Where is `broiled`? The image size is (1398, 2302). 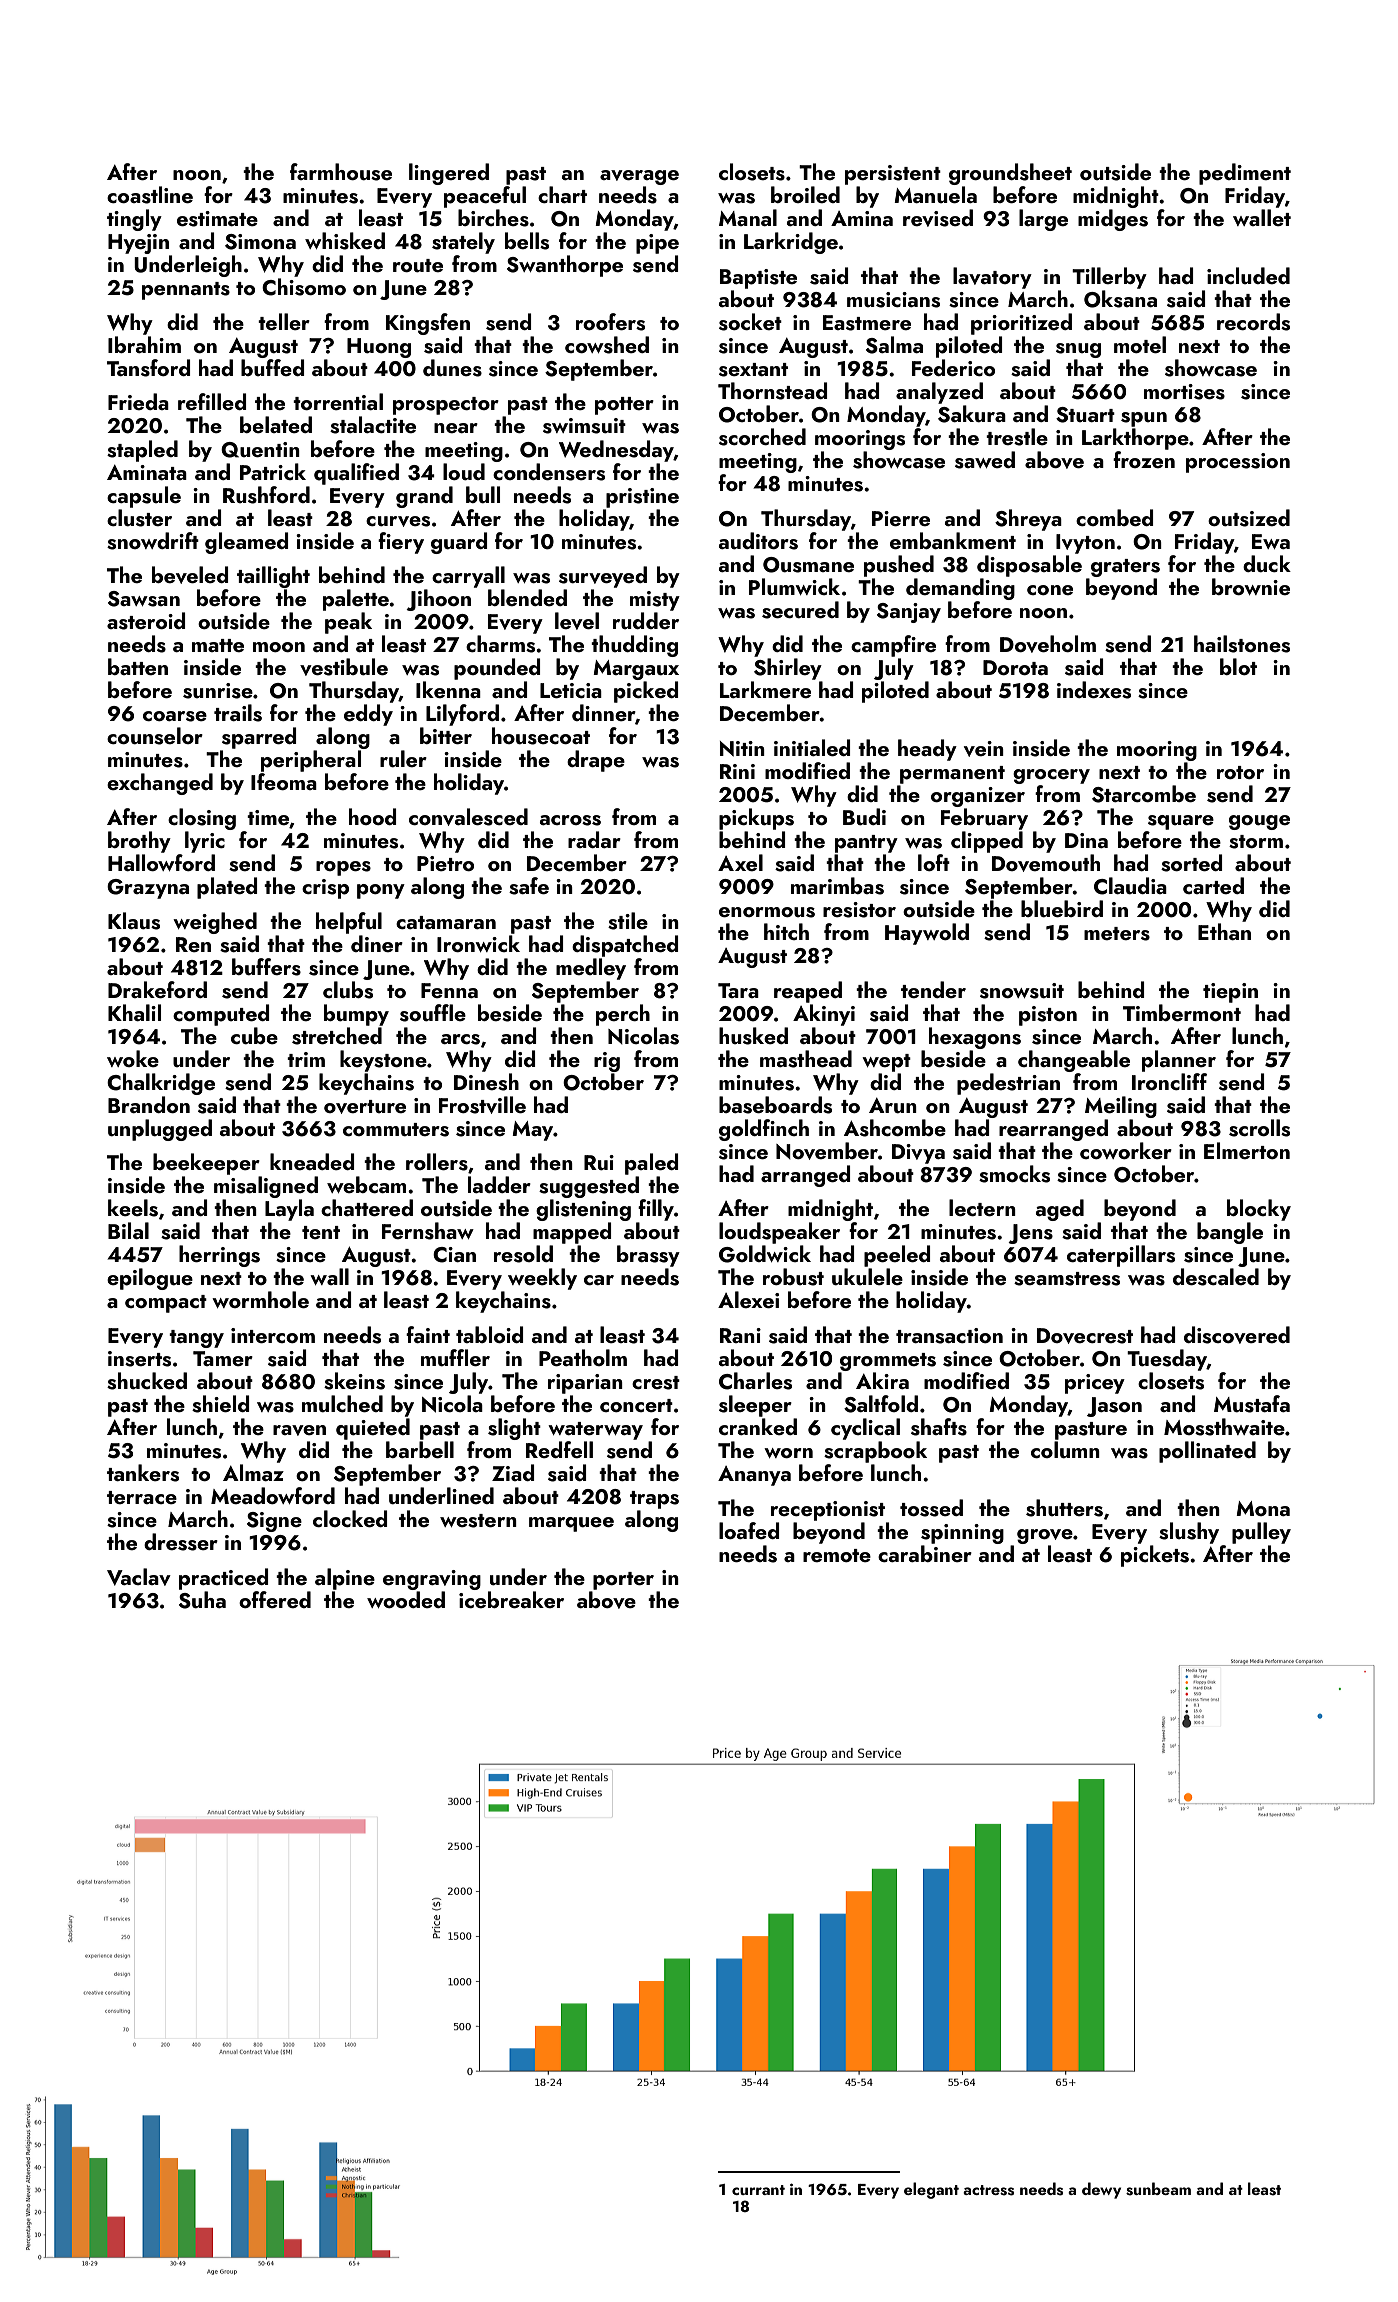 broiled is located at coordinates (805, 194).
